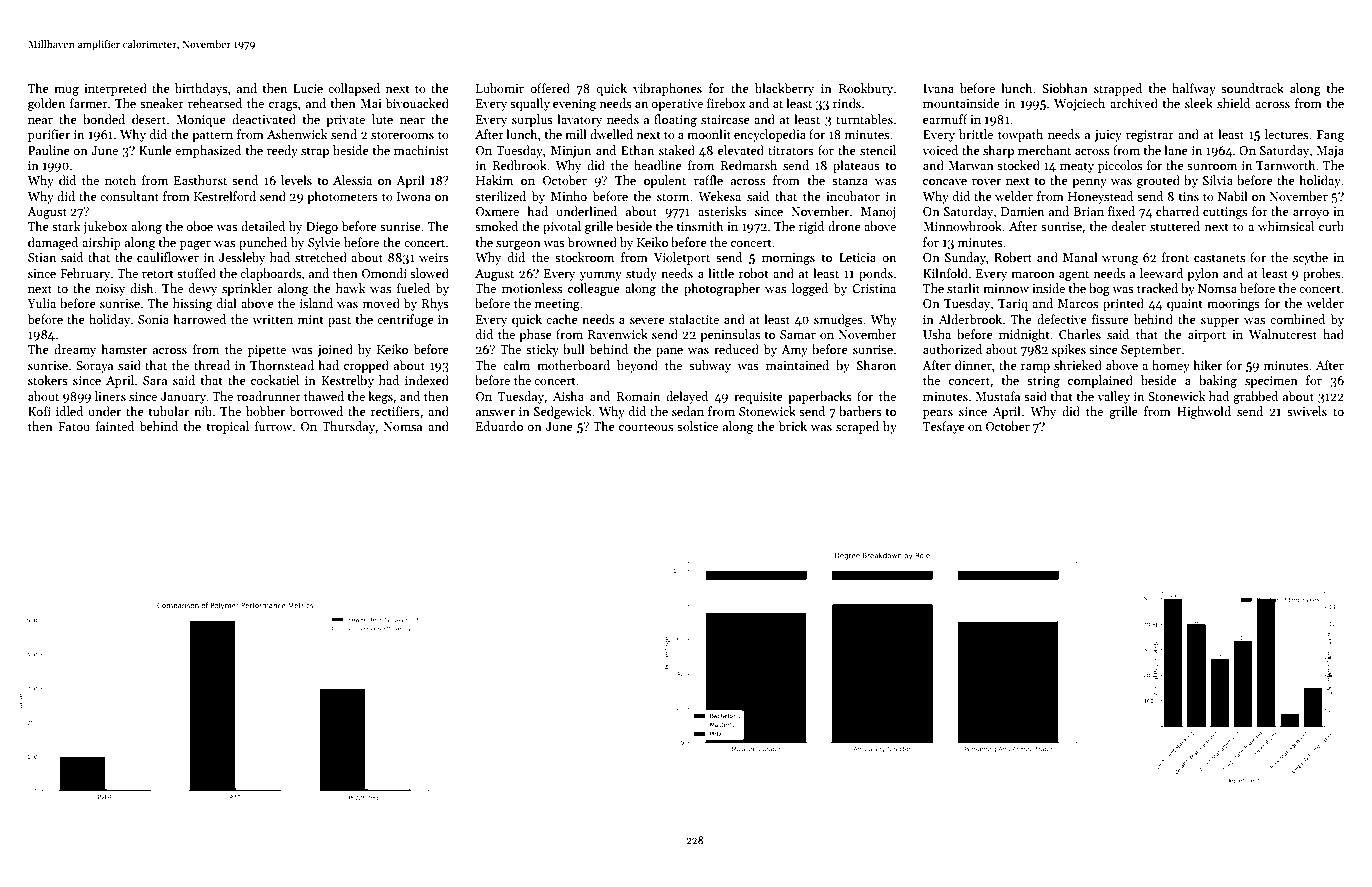  What do you see at coordinates (1311, 214) in the document?
I see `arroyo` at bounding box center [1311, 214].
